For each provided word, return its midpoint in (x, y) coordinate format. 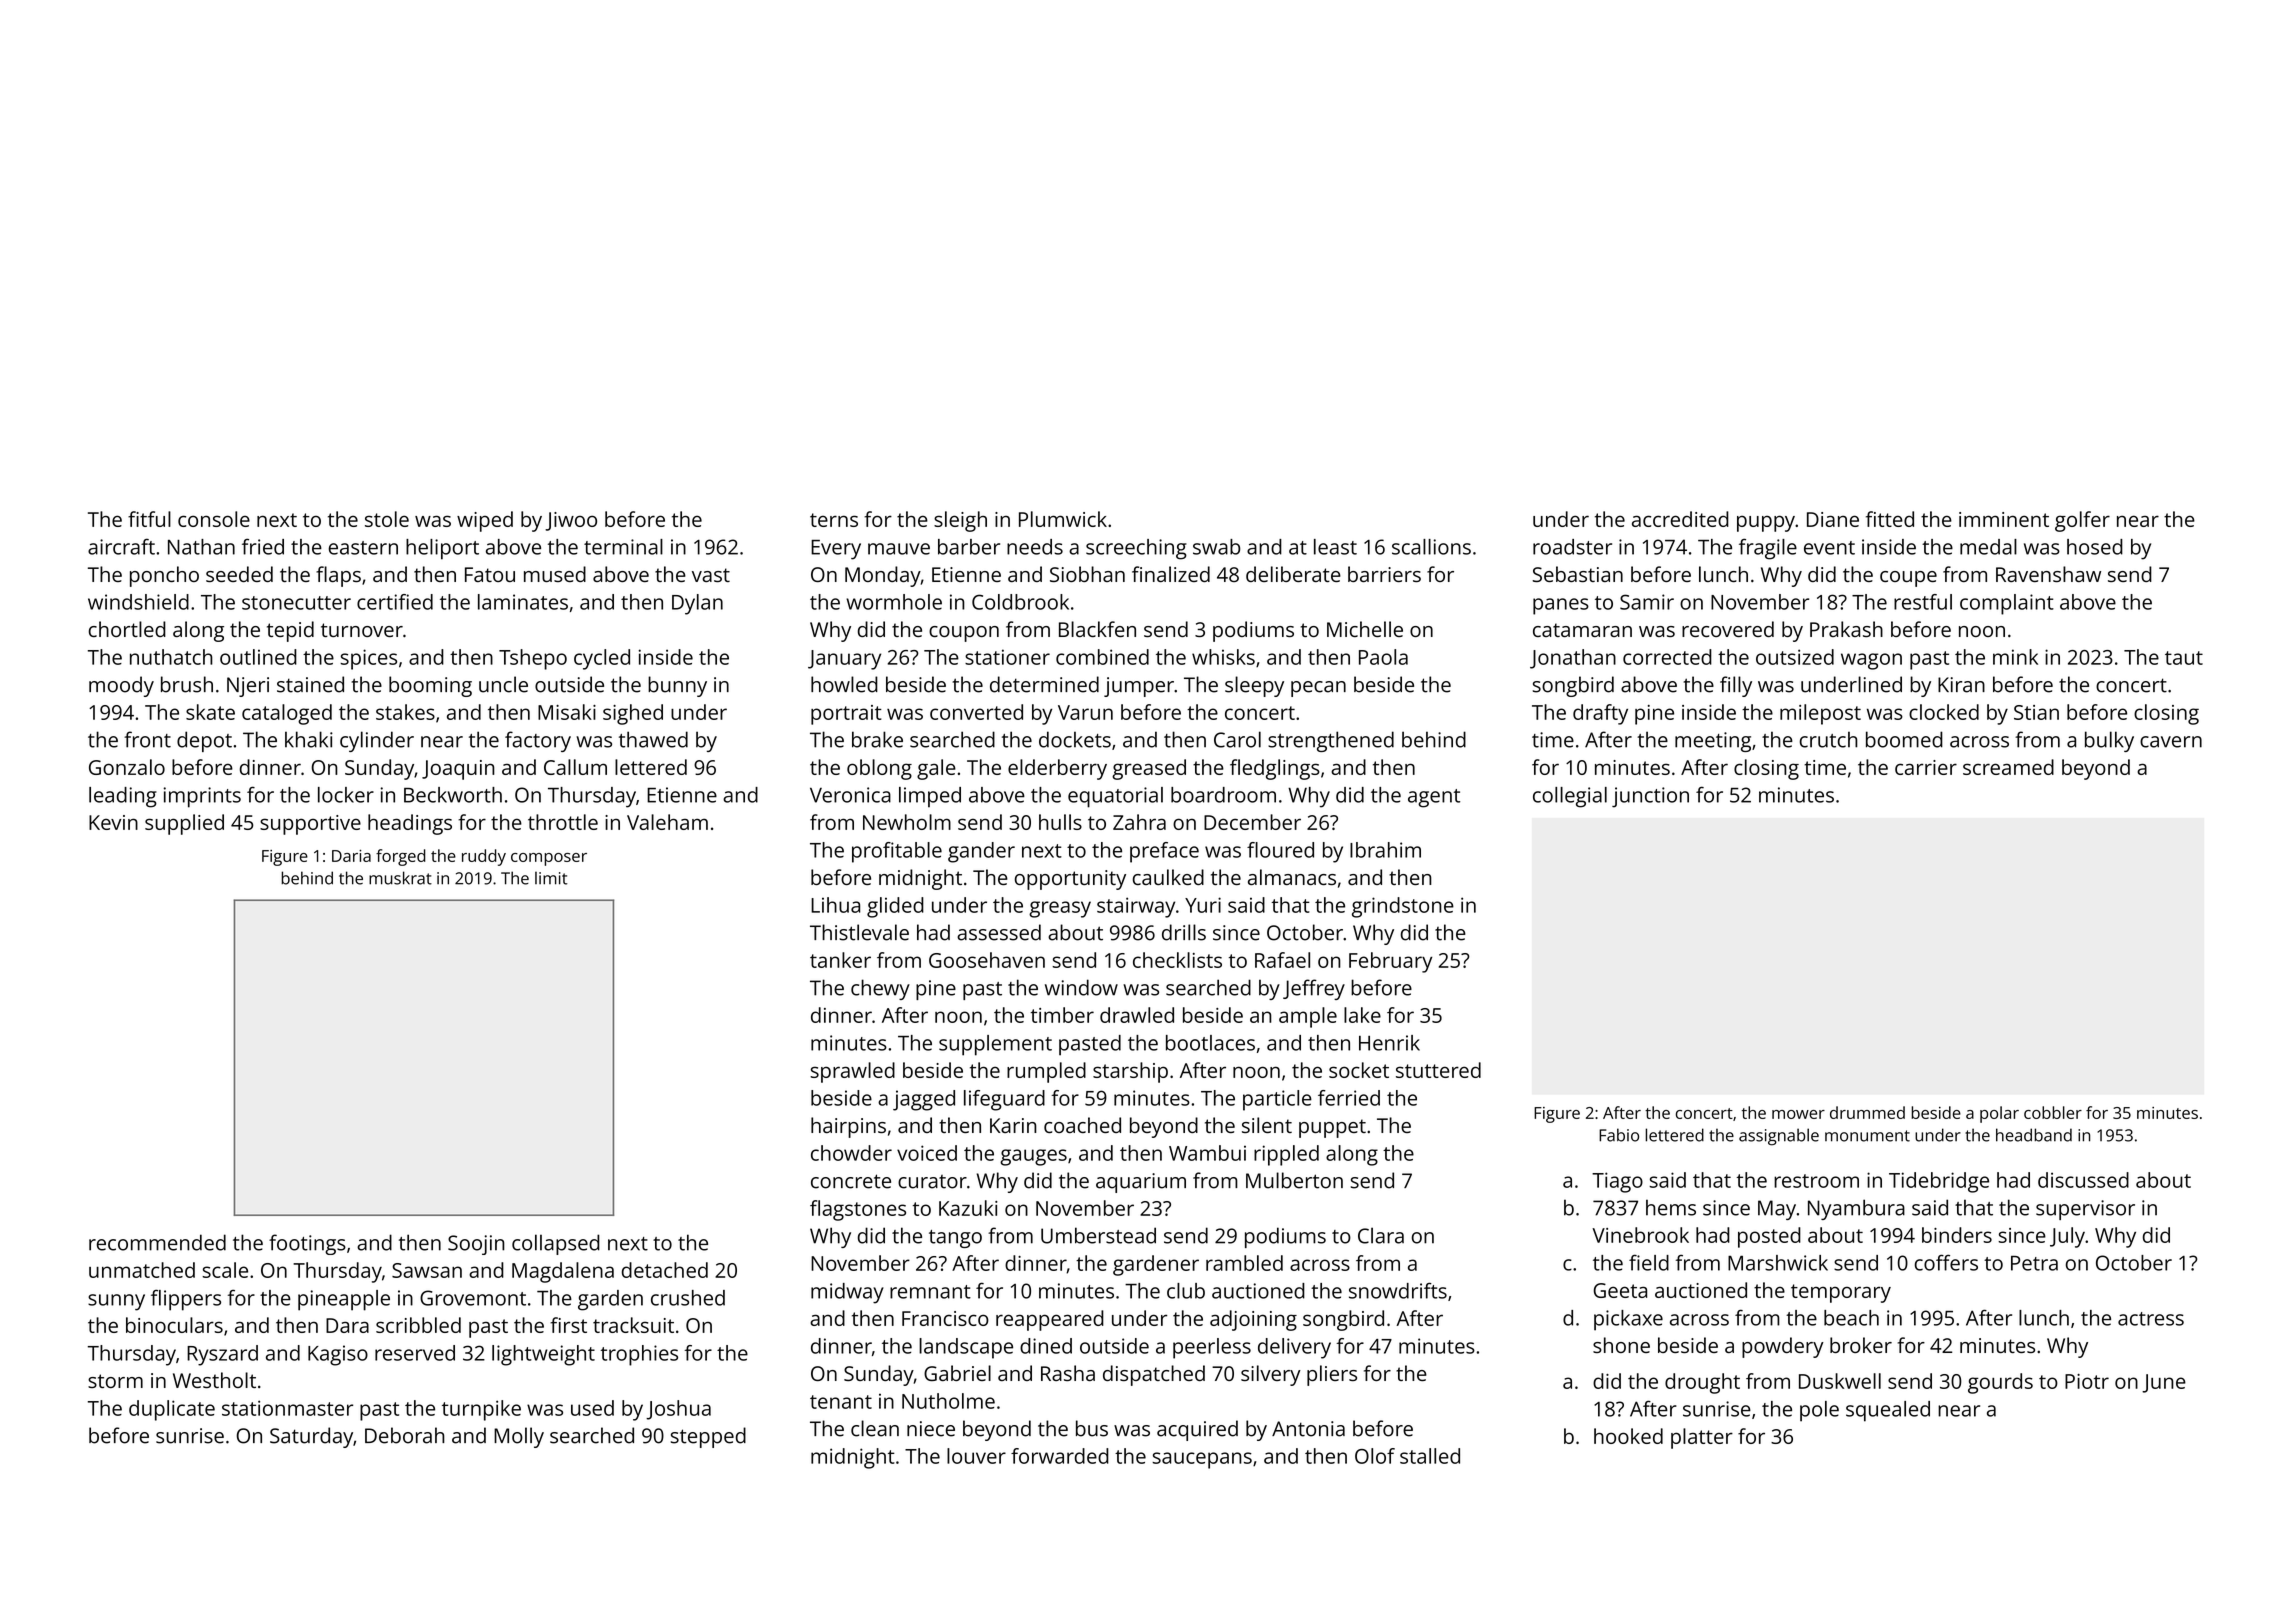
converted (976, 712)
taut (2184, 658)
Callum (575, 767)
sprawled (852, 1072)
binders (1957, 1235)
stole (387, 519)
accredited (1680, 519)
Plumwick (1063, 519)
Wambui (1207, 1153)
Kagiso (338, 1355)
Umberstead (1098, 1235)
